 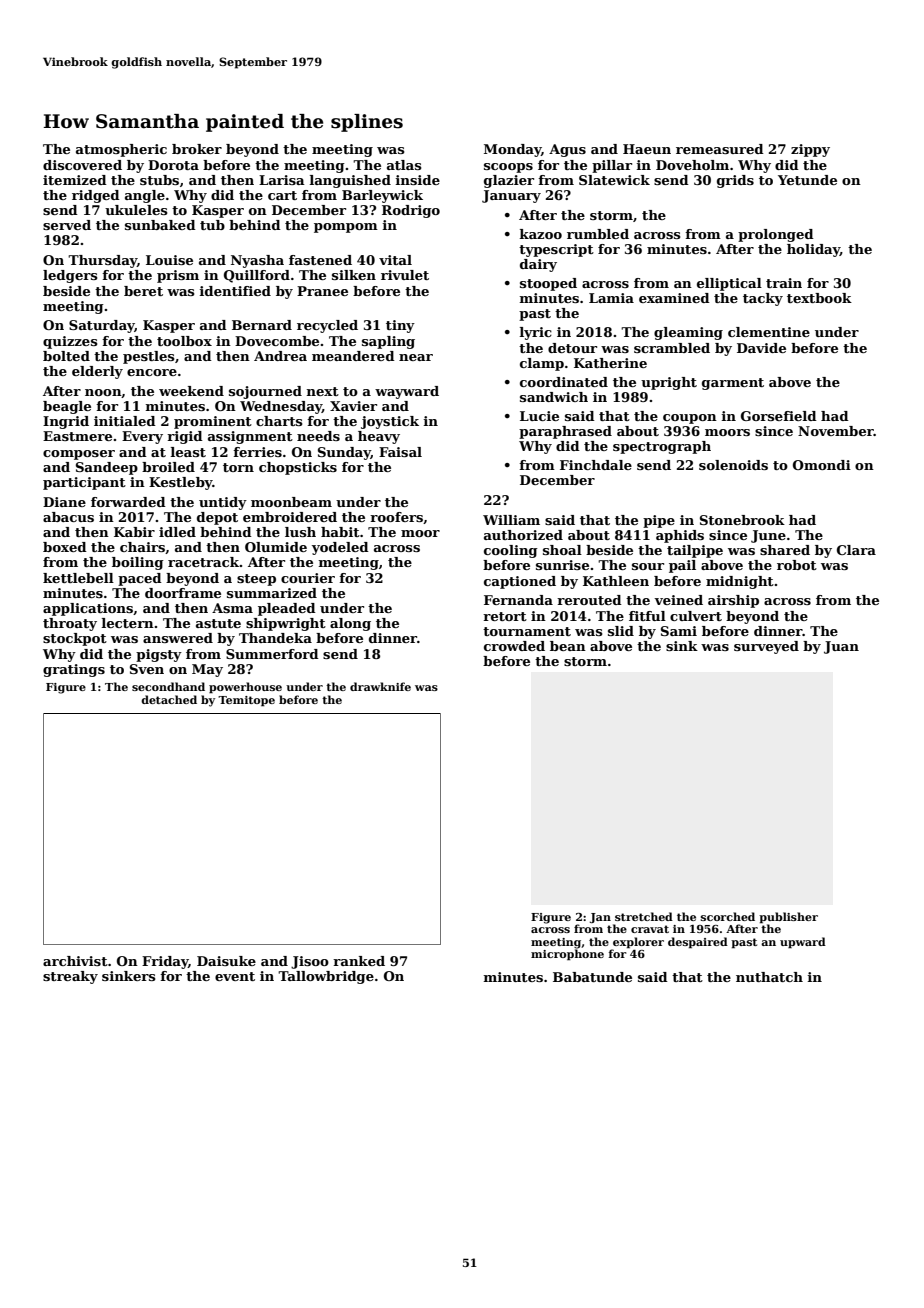 I want to click on Daisuke, so click(x=226, y=961).
